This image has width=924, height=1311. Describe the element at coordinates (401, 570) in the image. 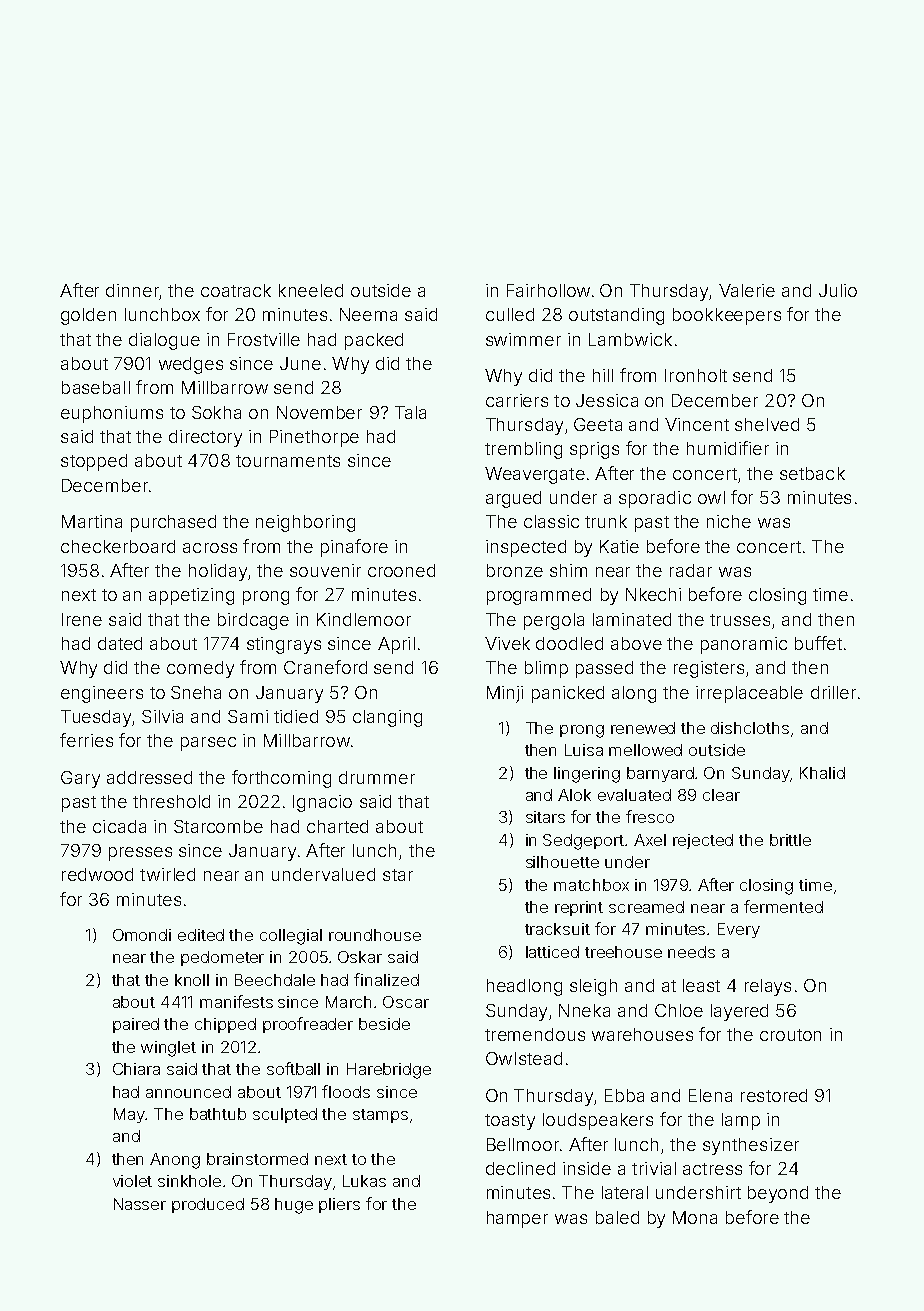

I see `crooned` at that location.
